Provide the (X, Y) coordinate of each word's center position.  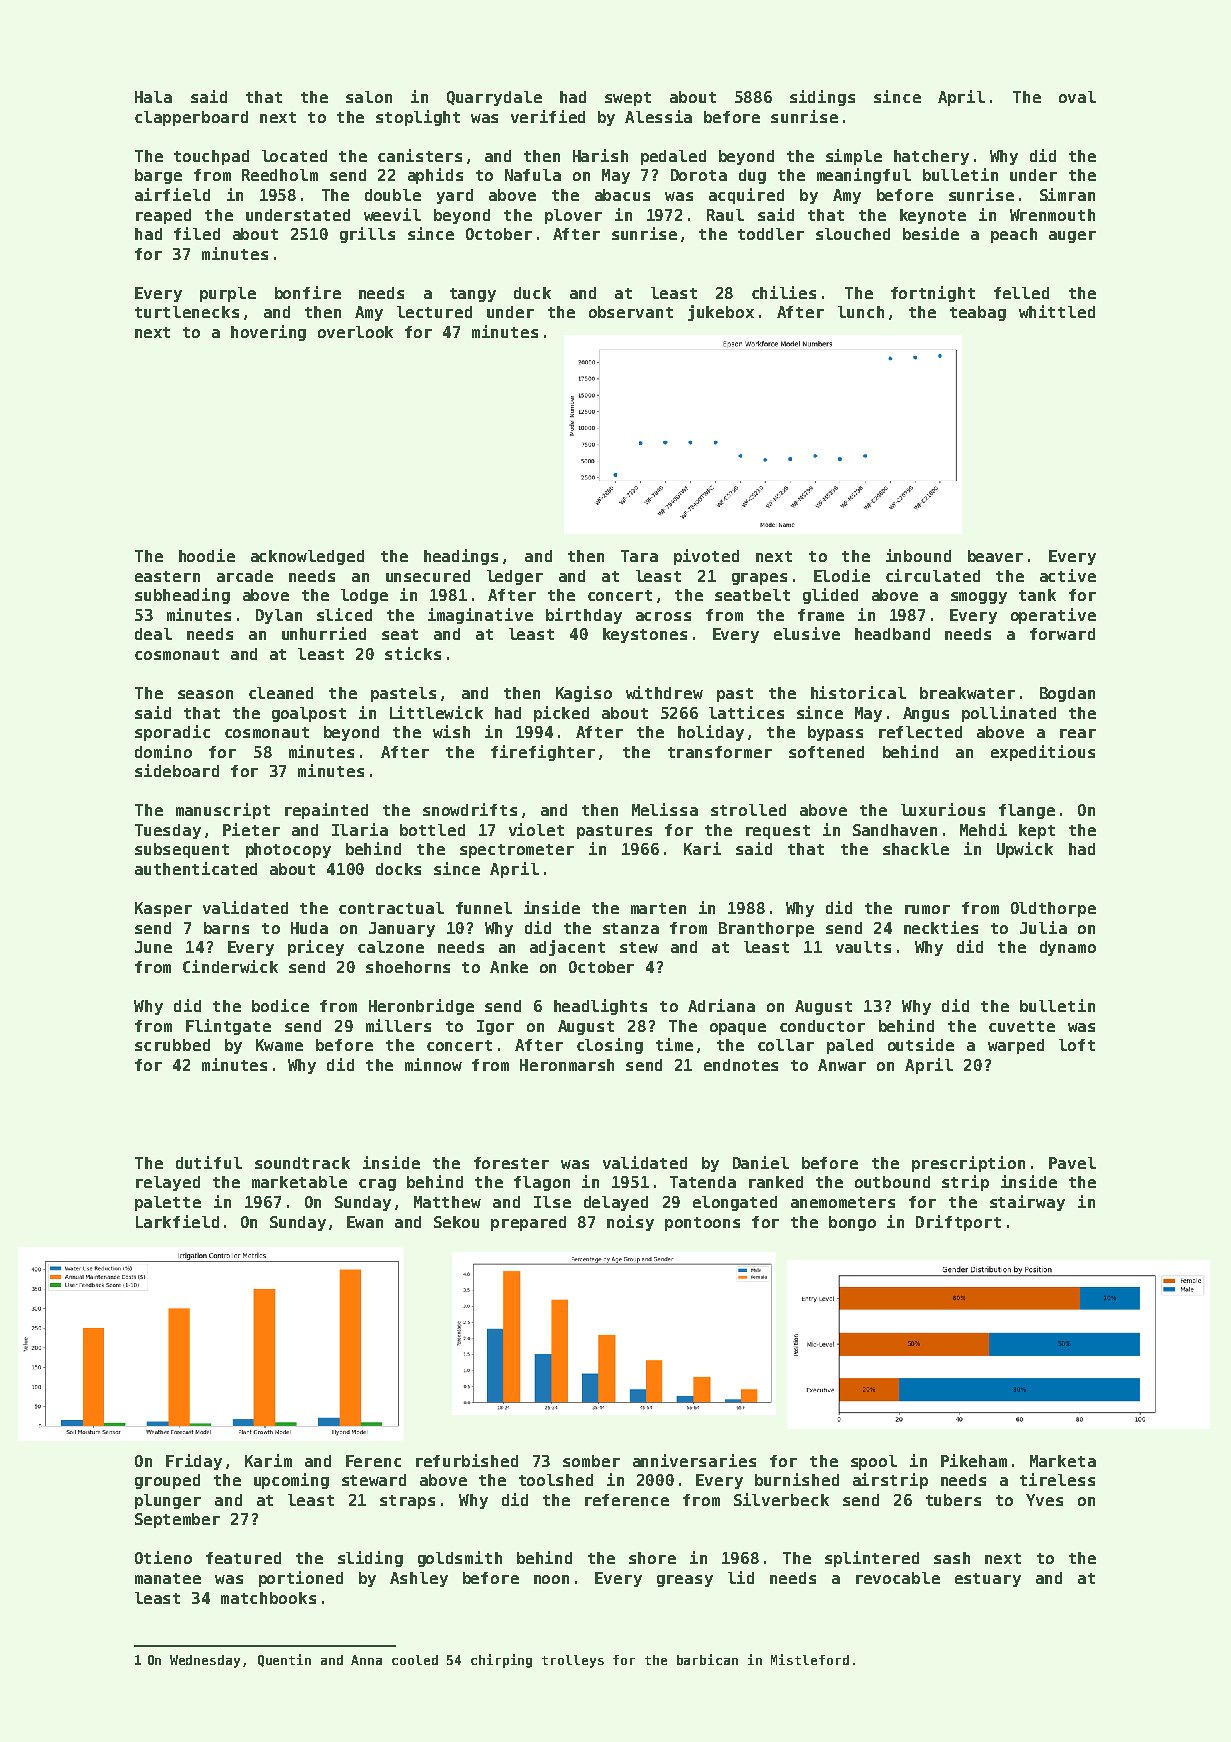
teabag (978, 313)
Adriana (721, 1005)
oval (1077, 97)
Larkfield (177, 1221)
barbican (707, 1659)
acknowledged (307, 557)
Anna (366, 1660)
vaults (863, 947)
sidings (822, 98)
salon (369, 97)
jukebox (721, 313)
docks (398, 869)
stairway (1027, 1203)
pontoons (702, 1224)
